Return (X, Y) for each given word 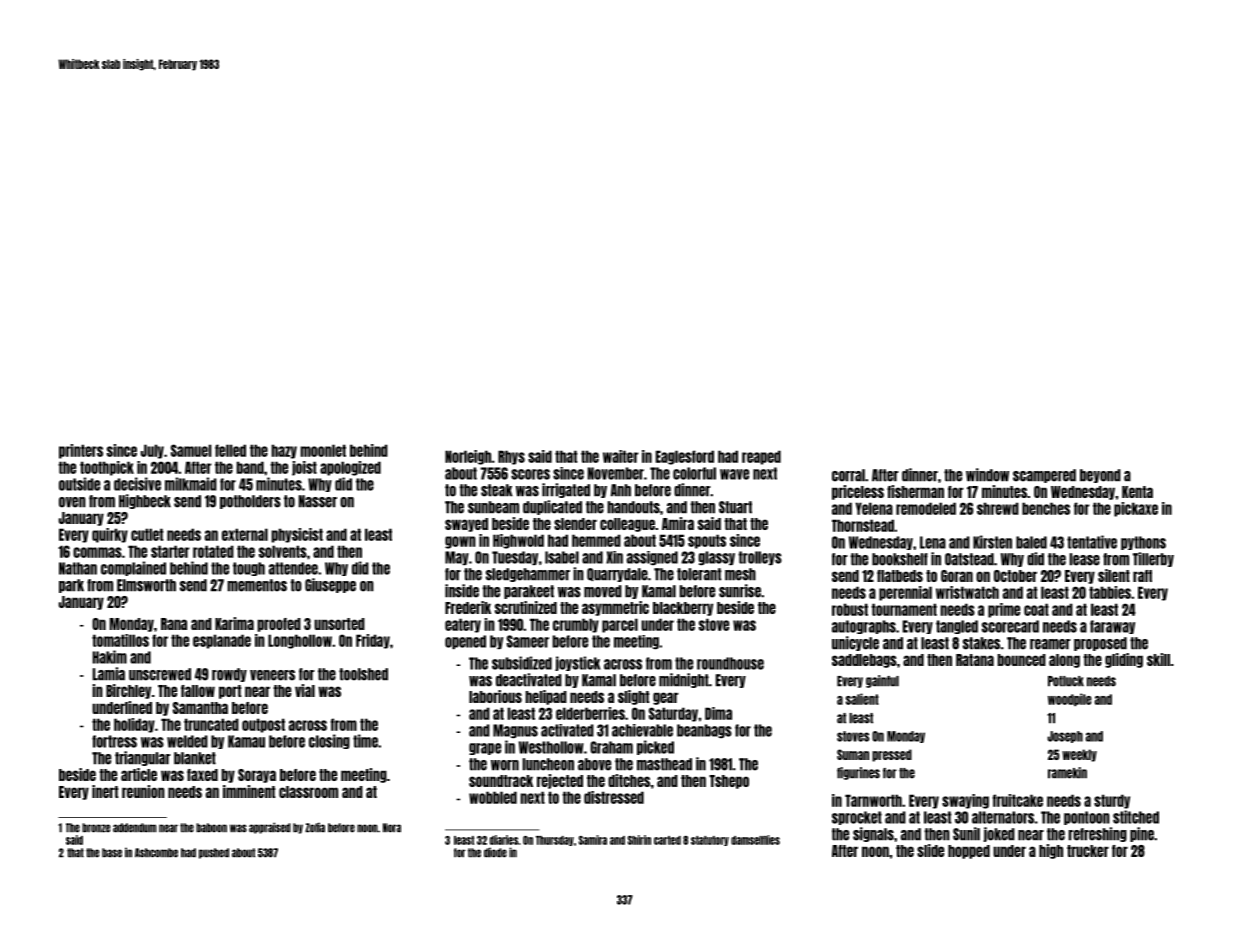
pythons (1143, 543)
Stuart (735, 507)
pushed (214, 853)
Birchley (128, 691)
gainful (882, 681)
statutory (710, 841)
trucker (1088, 851)
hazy (284, 451)
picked (655, 747)
